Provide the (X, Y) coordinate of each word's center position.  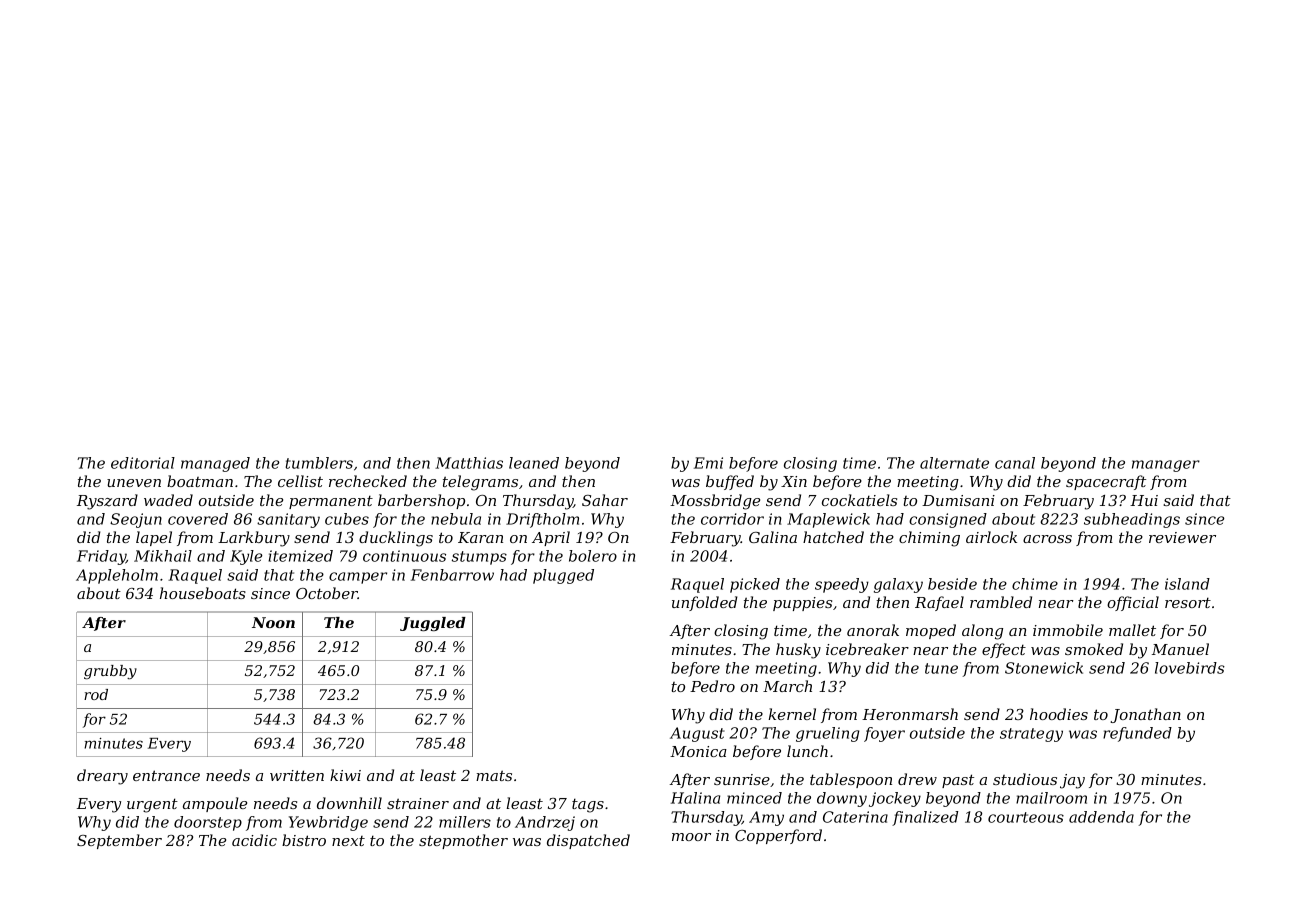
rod (96, 694)
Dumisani (958, 500)
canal (1015, 463)
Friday (101, 557)
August (697, 734)
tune (941, 668)
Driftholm (542, 520)
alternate (954, 463)
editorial (143, 463)
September (119, 841)
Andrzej (545, 823)
